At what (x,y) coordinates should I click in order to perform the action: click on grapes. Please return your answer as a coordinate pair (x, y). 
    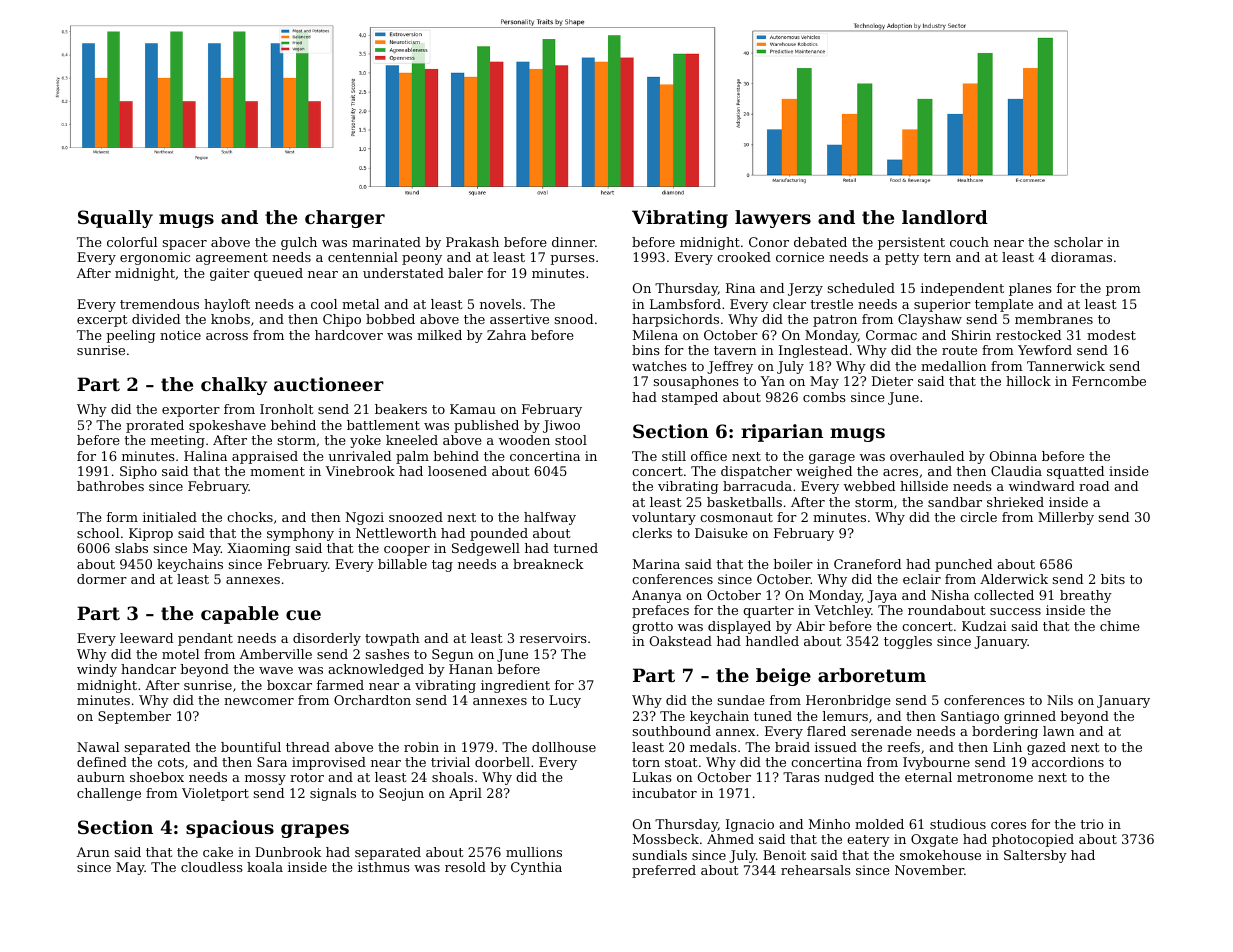
    Looking at the image, I should click on (315, 831).
